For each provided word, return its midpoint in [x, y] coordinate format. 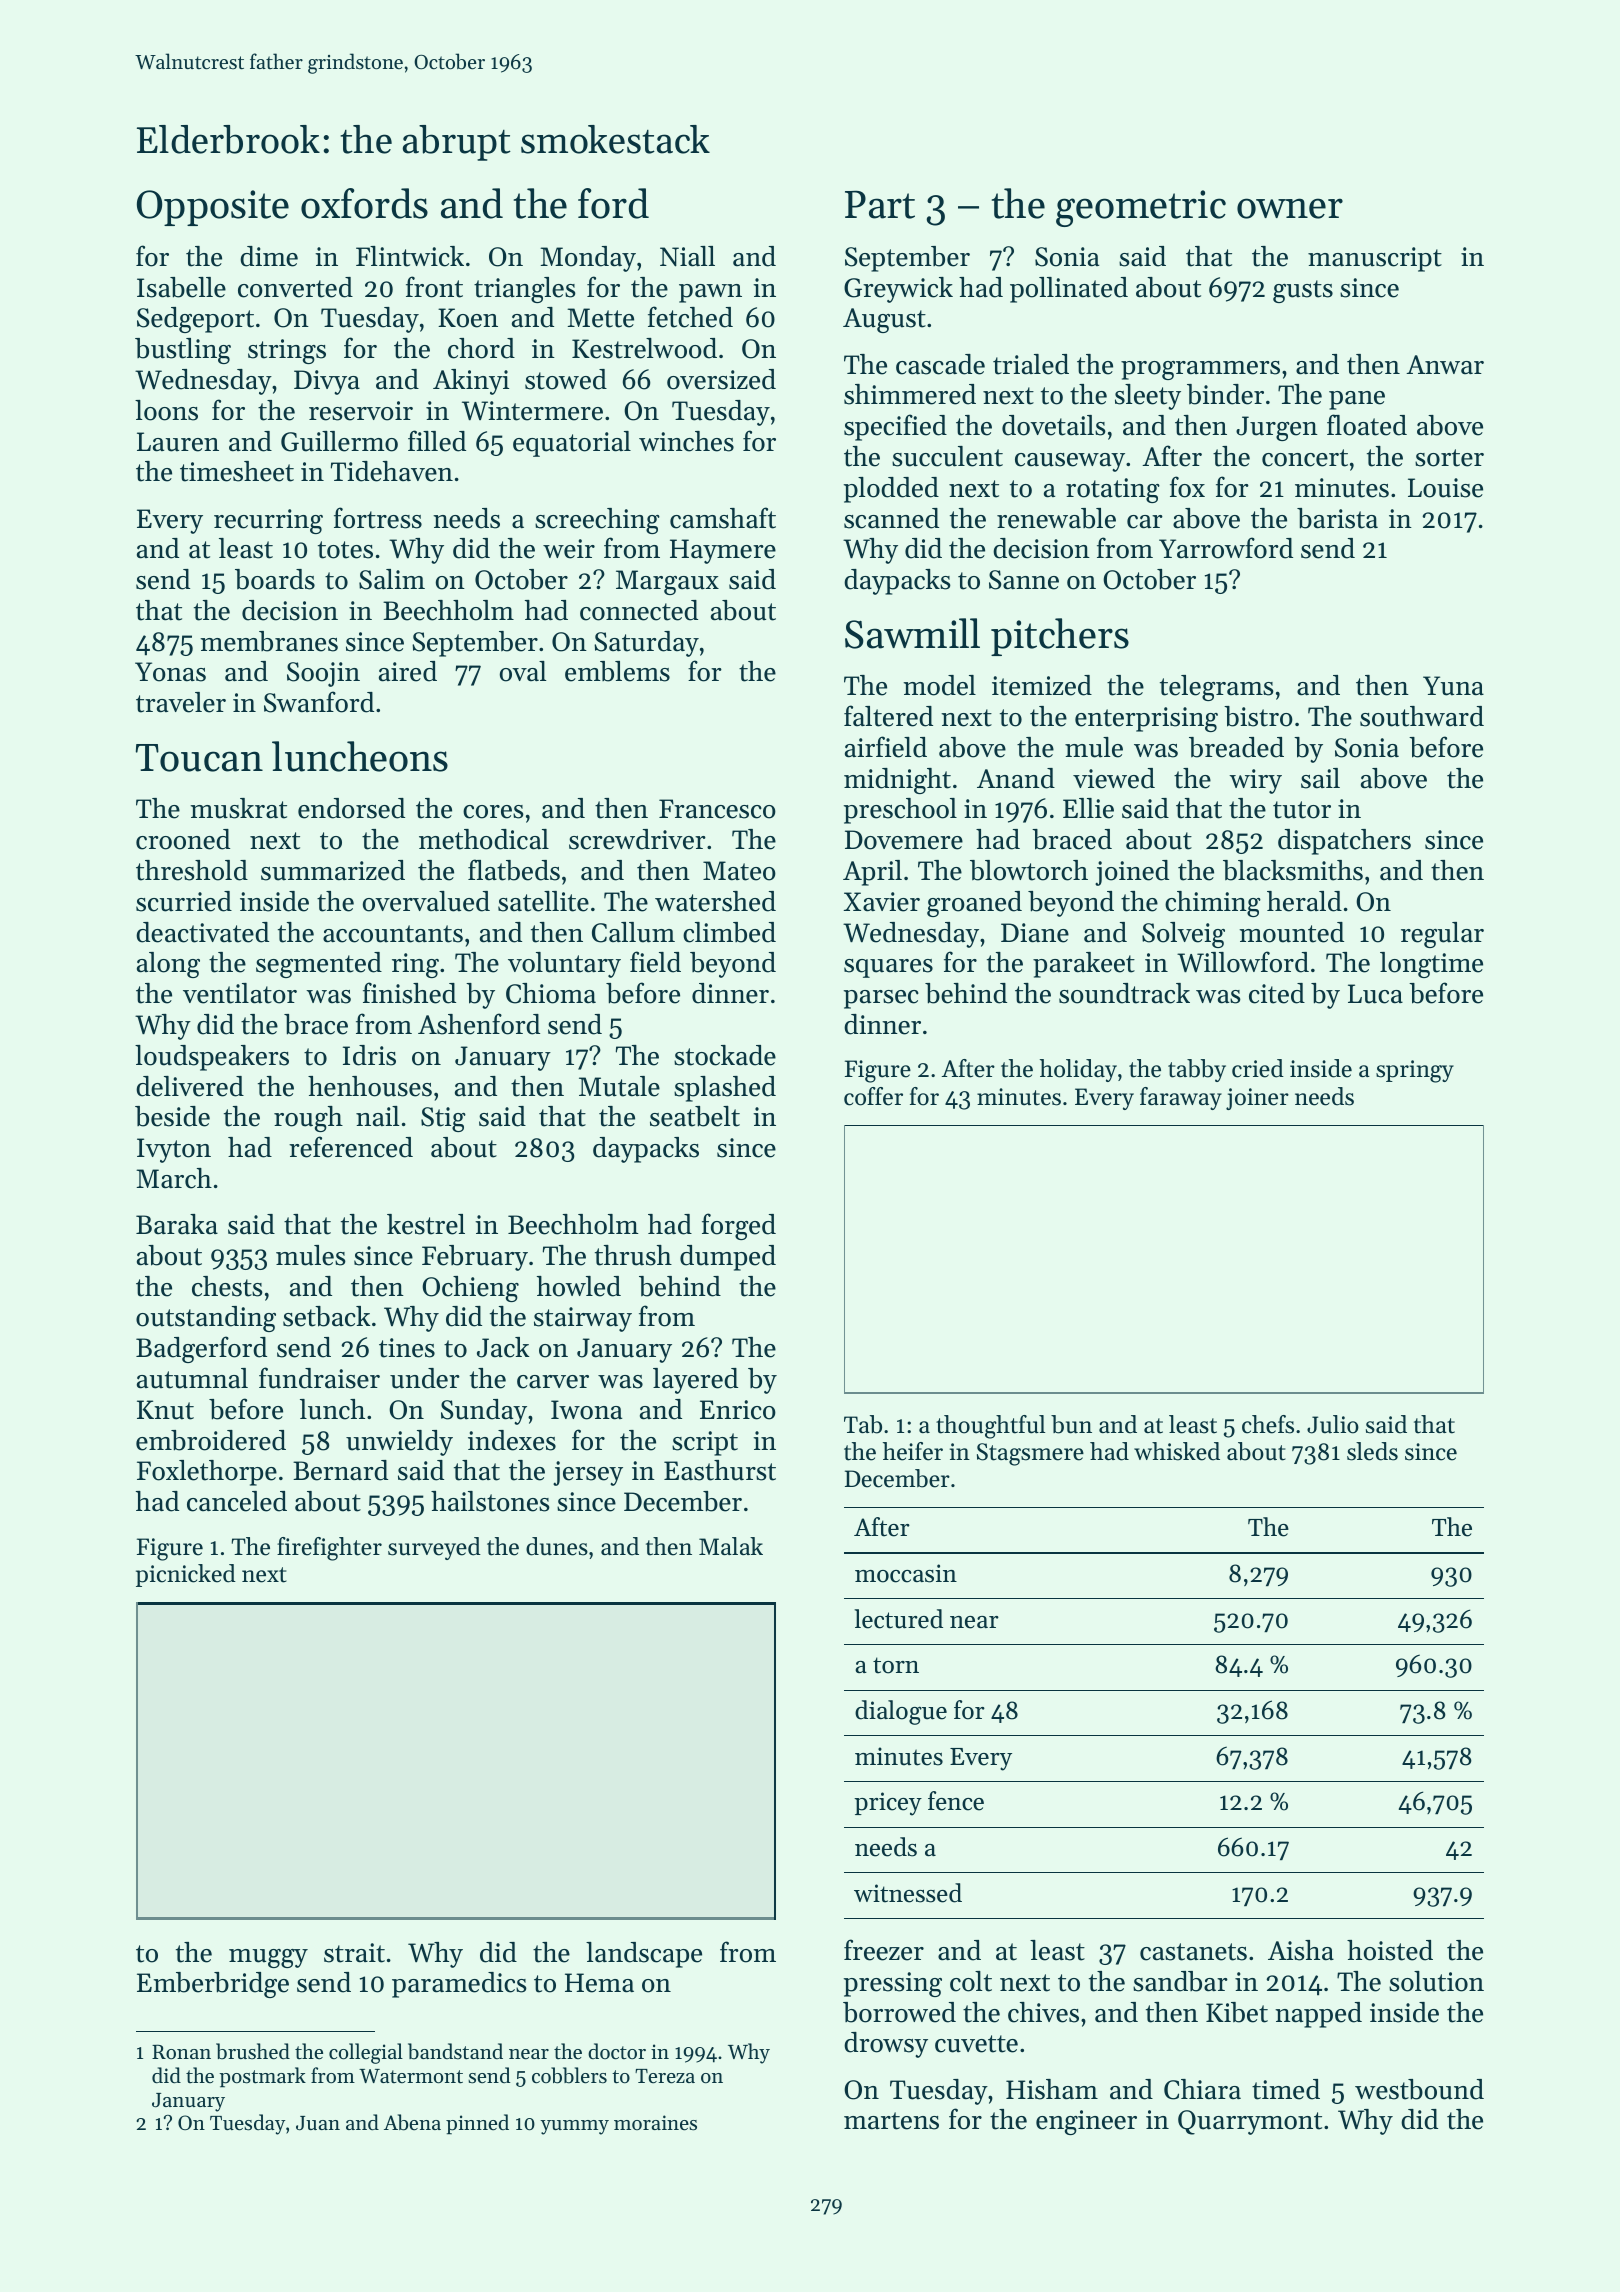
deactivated [202, 932]
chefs [1268, 1424]
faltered [888, 716]
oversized [721, 379]
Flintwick [410, 256]
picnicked [186, 1575]
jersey [588, 1473]
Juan [318, 2123]
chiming [1213, 904]
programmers [1200, 370]
